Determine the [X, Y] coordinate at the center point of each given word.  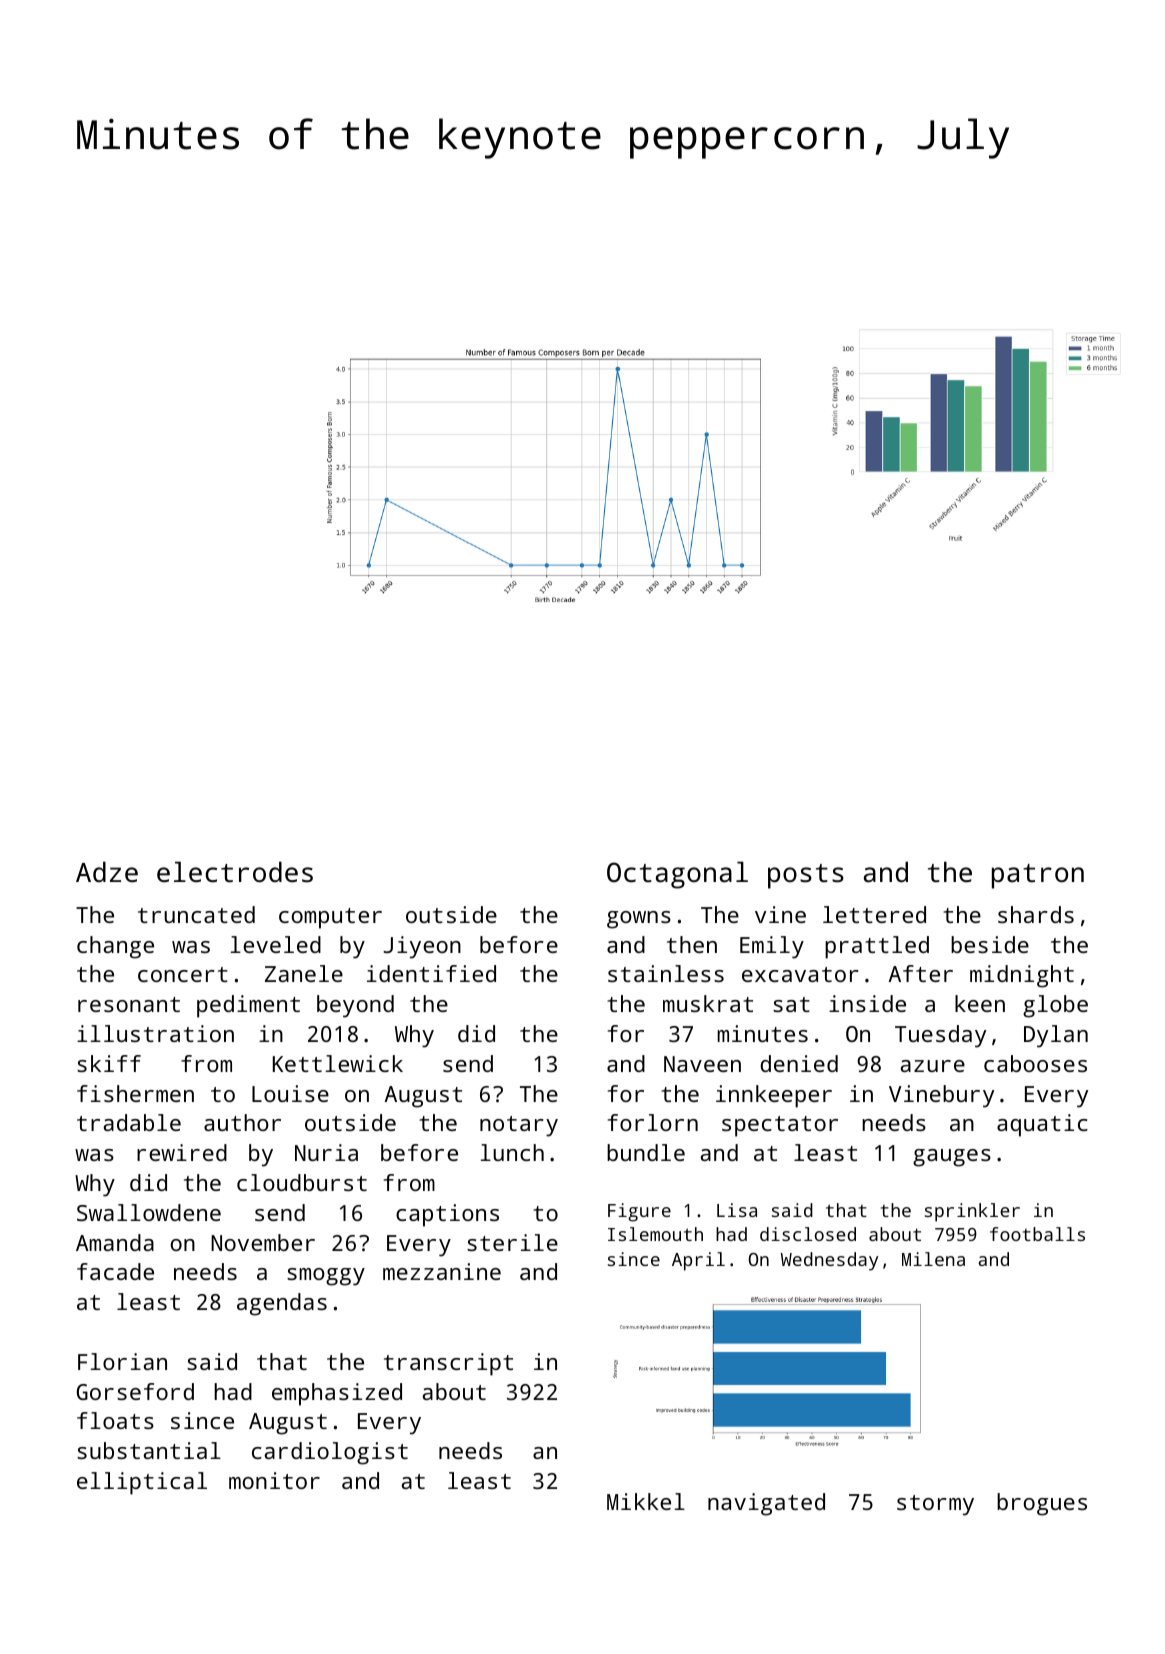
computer [330, 918]
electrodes [235, 872]
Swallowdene [149, 1212]
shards [1036, 914]
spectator [780, 1126]
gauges [952, 1158]
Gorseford [135, 1391]
